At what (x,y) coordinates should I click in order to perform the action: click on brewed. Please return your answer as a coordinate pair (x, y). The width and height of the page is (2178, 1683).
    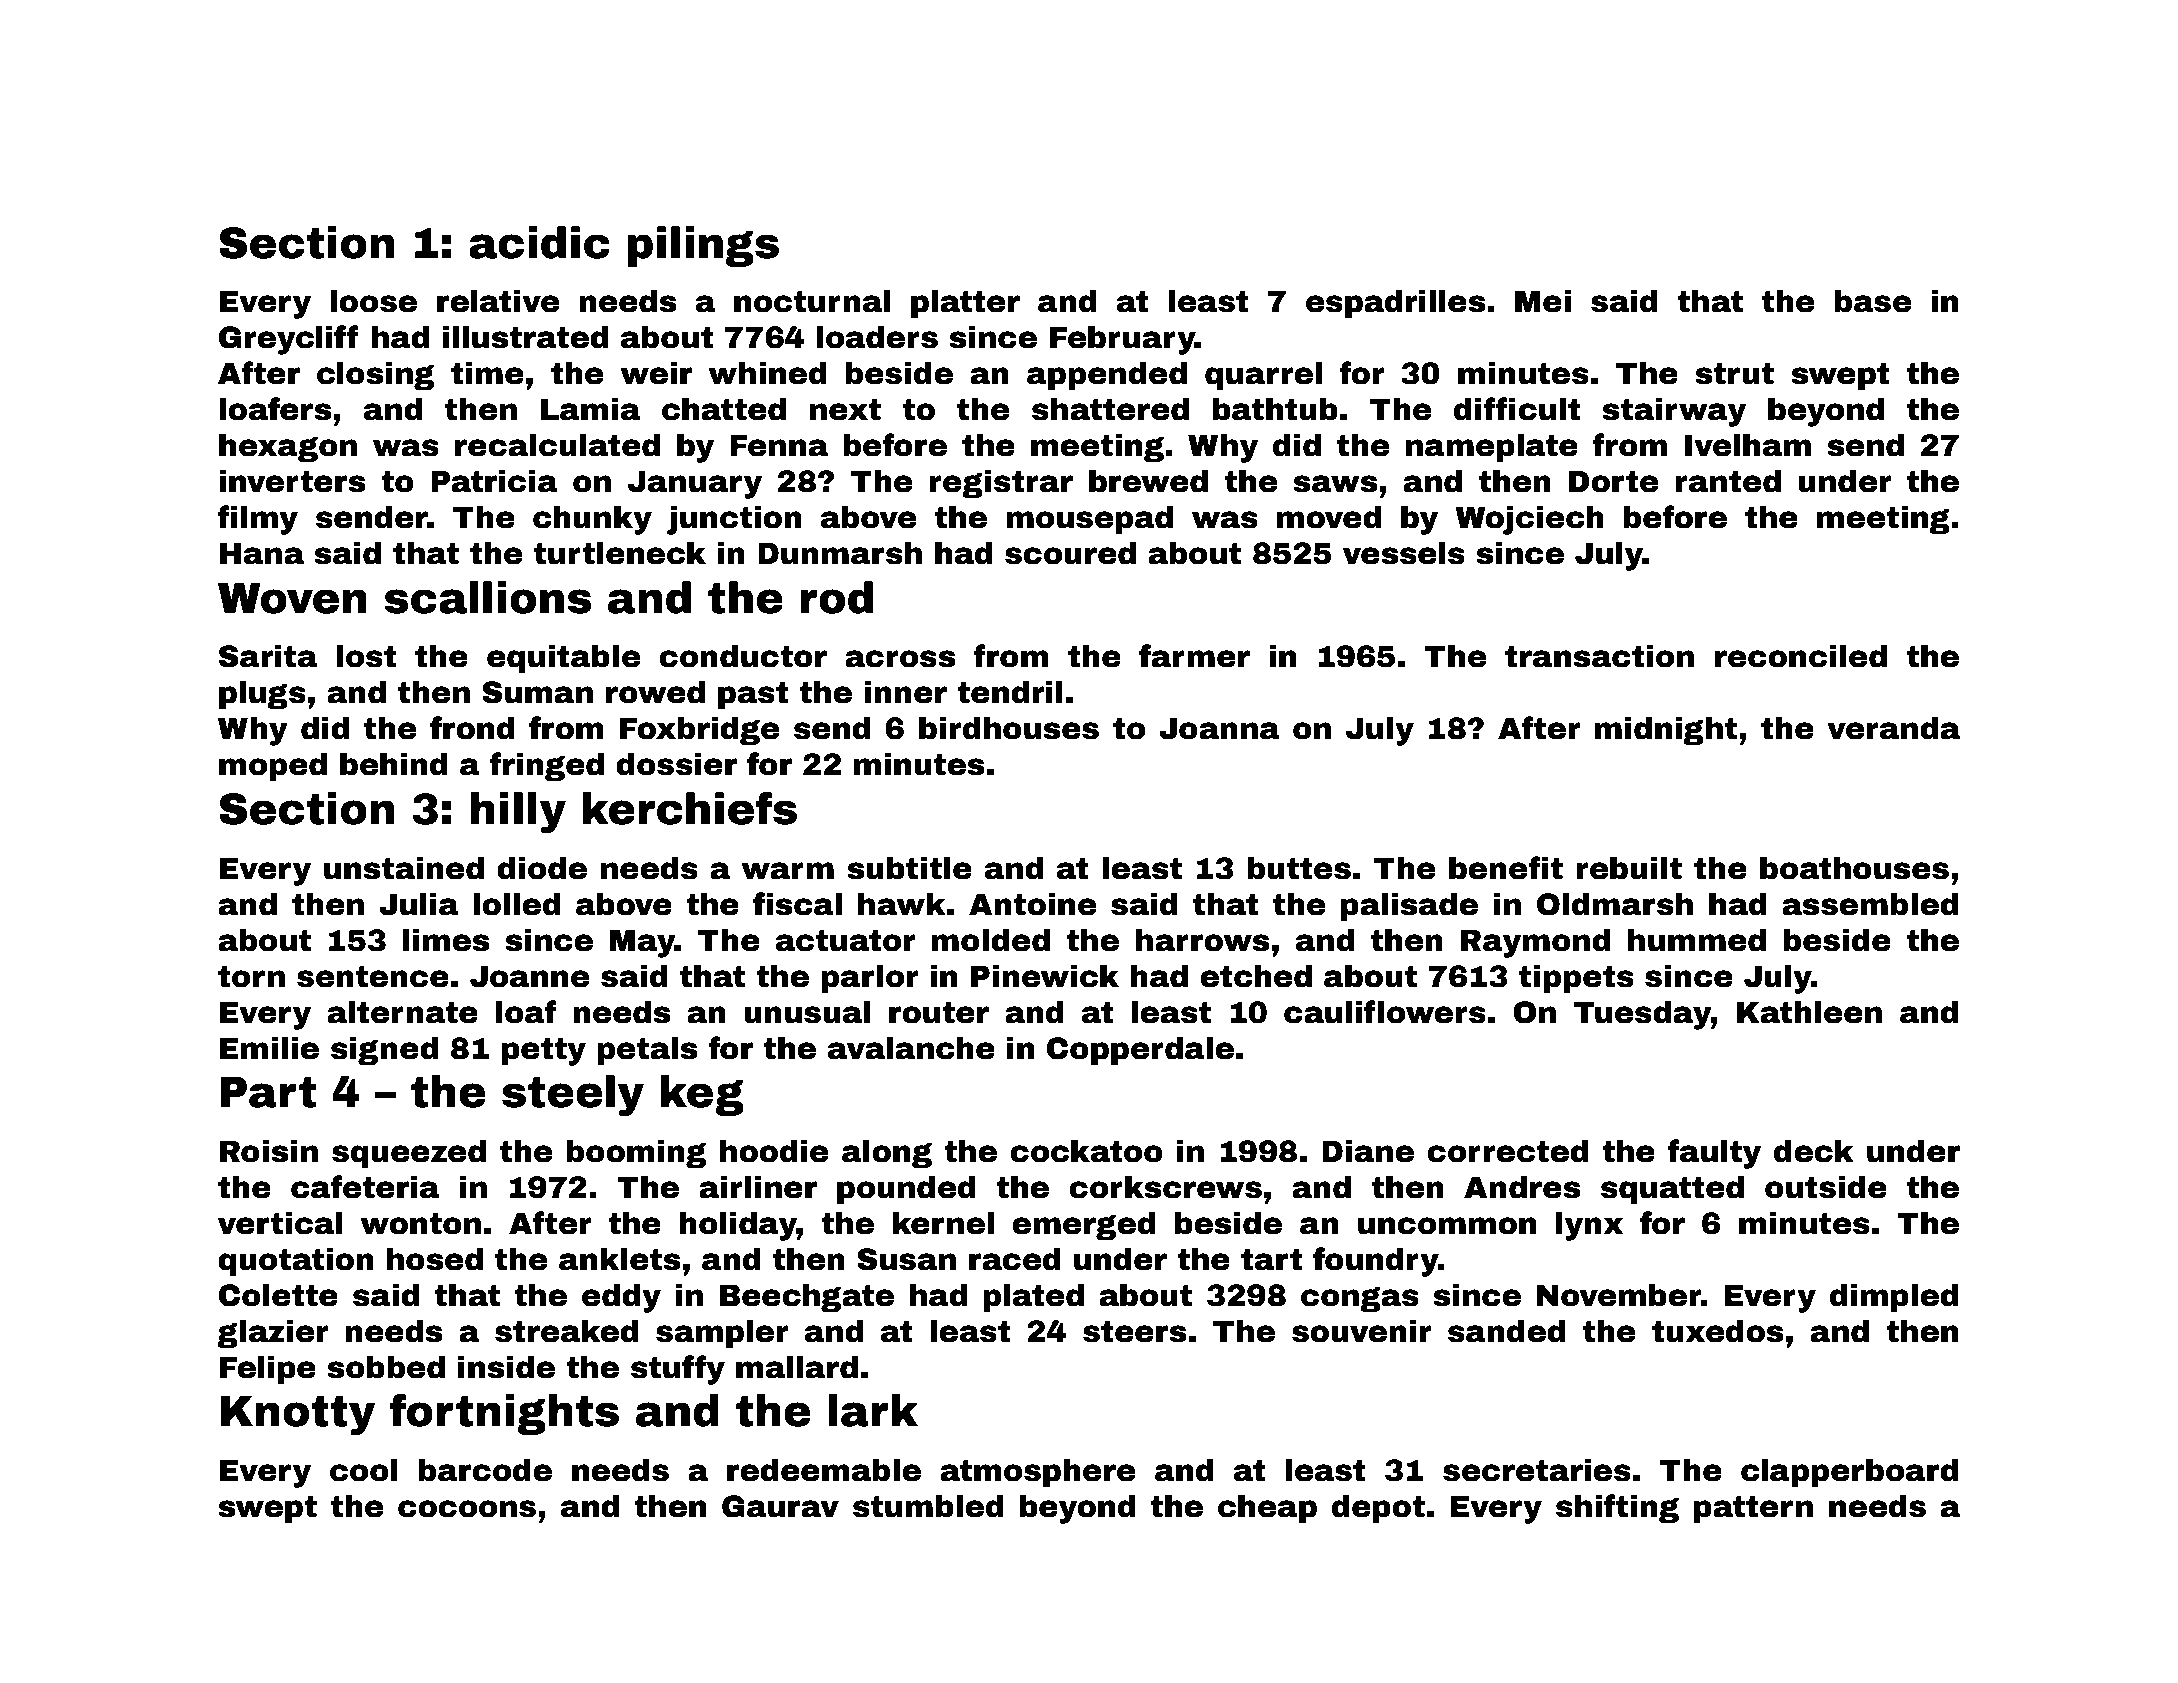
    Looking at the image, I should click on (1148, 481).
